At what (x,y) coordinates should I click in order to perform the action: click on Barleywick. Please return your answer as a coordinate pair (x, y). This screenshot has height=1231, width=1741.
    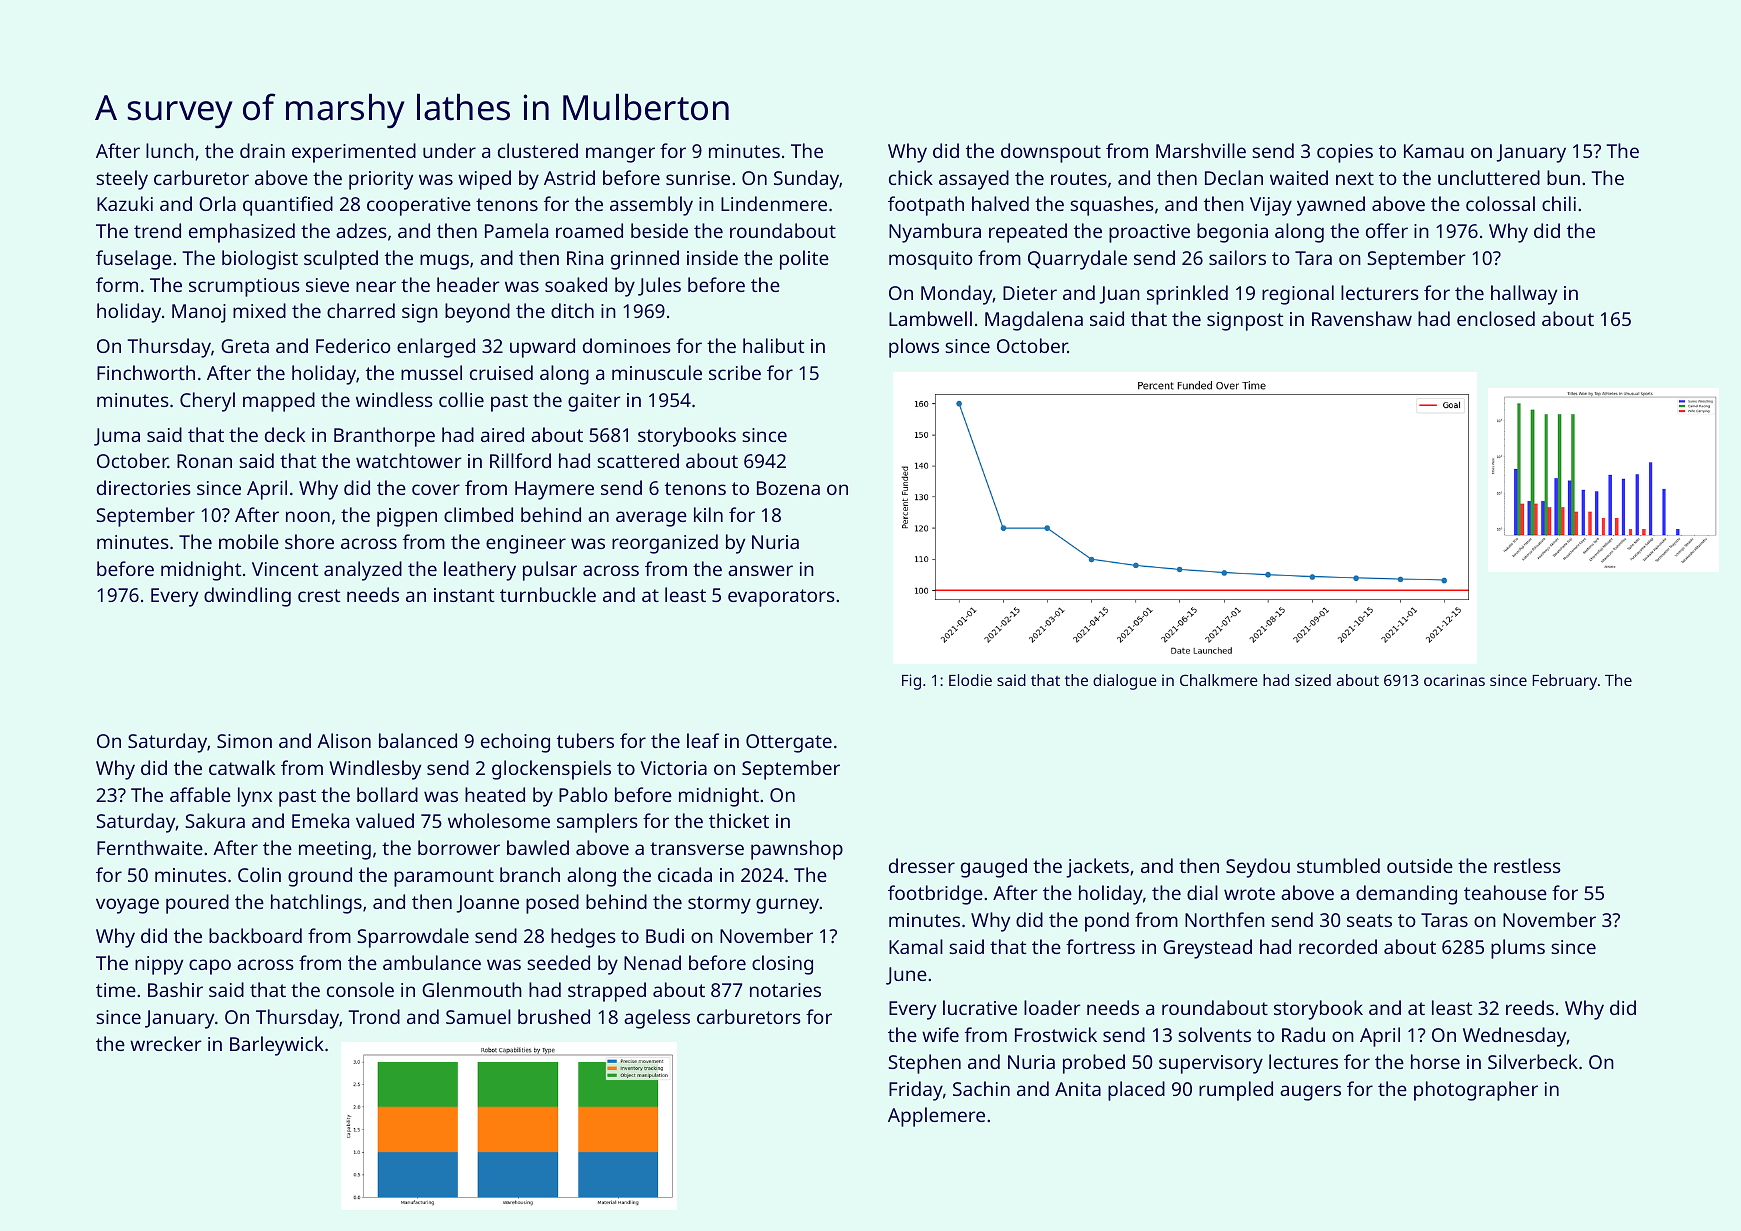
    Looking at the image, I should click on (277, 1046).
